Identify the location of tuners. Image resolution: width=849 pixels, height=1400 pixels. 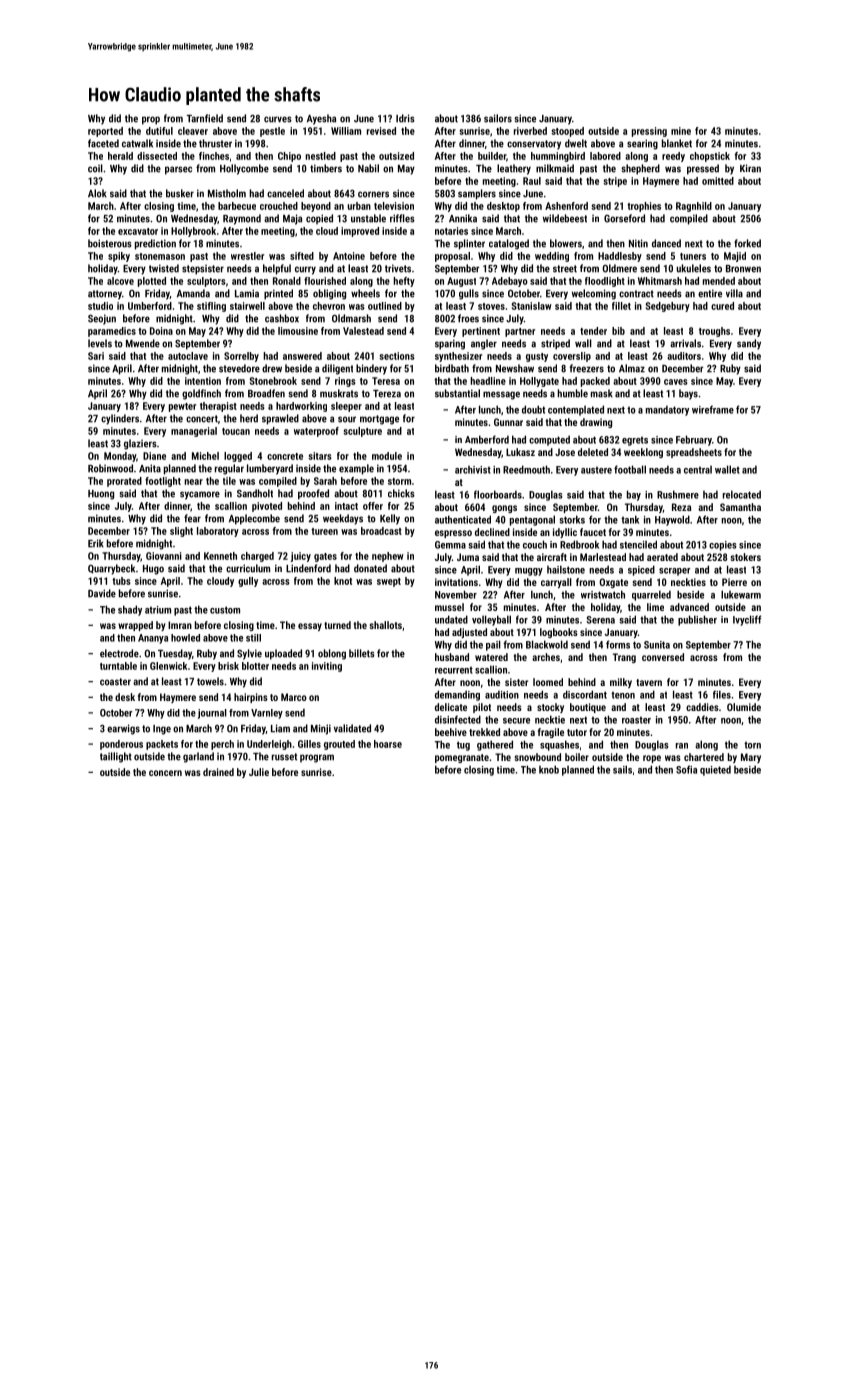
(693, 256).
